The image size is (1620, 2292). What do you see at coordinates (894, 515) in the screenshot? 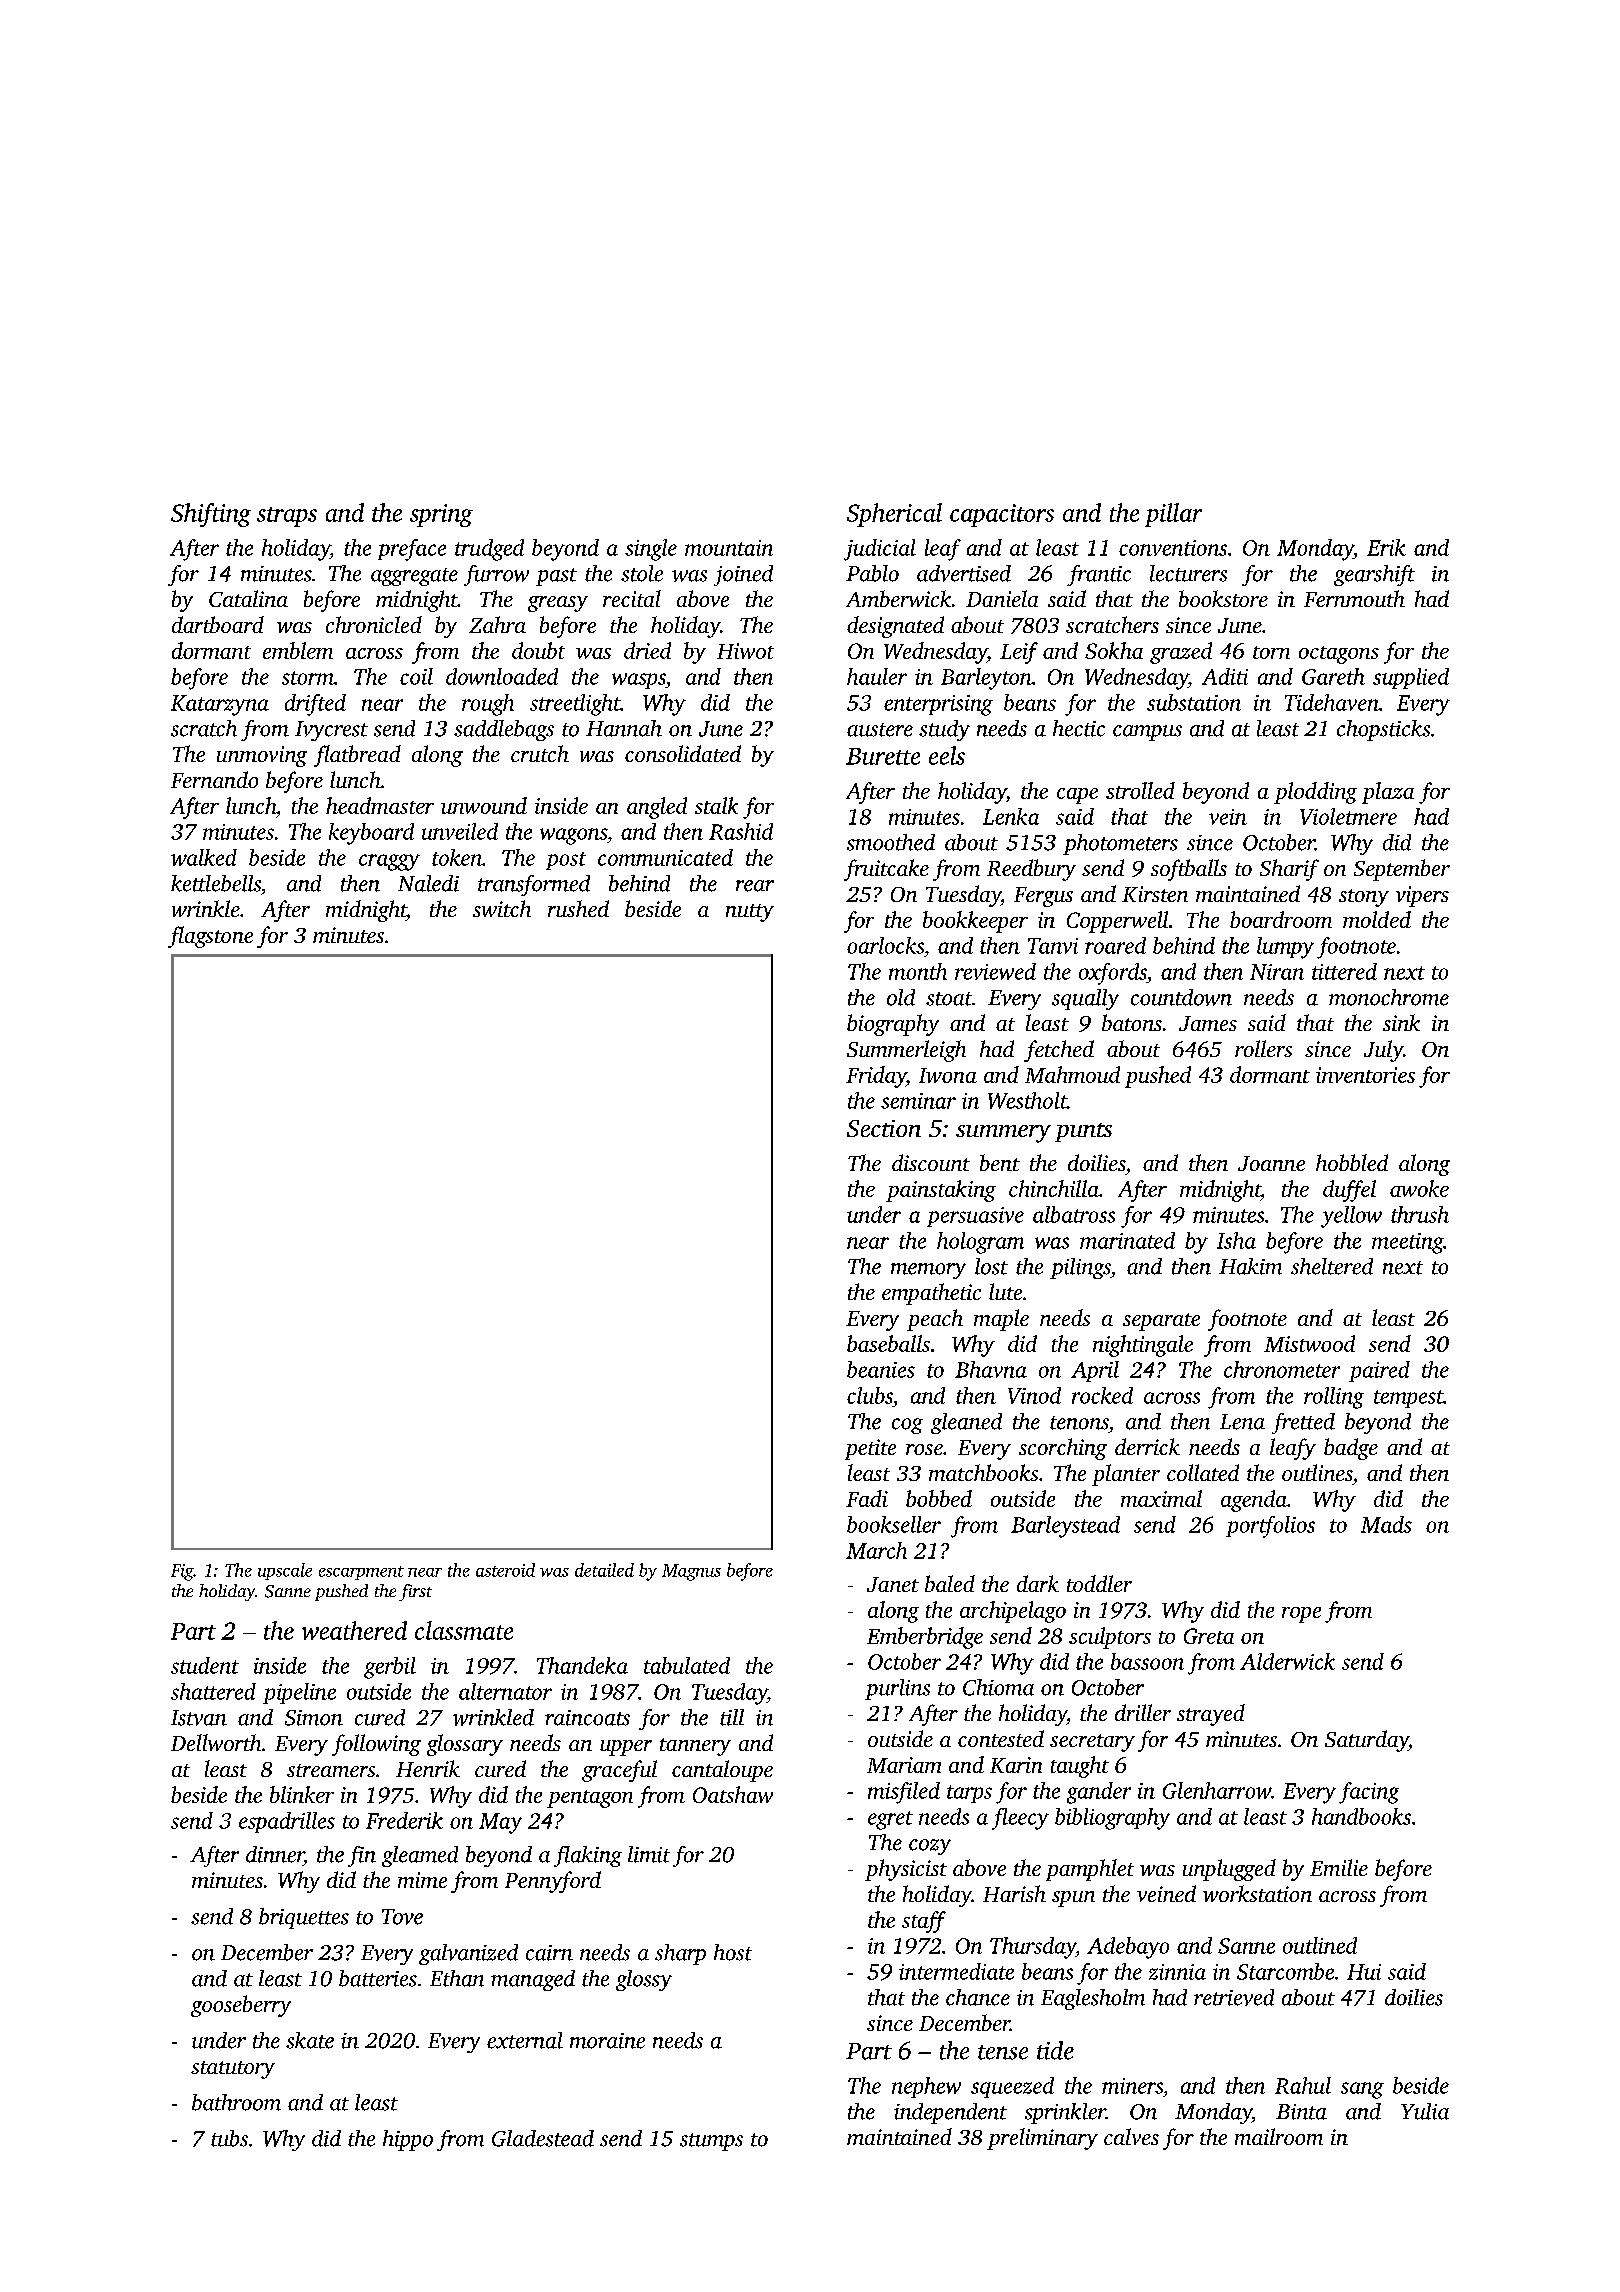
I see `Spherical` at bounding box center [894, 515].
